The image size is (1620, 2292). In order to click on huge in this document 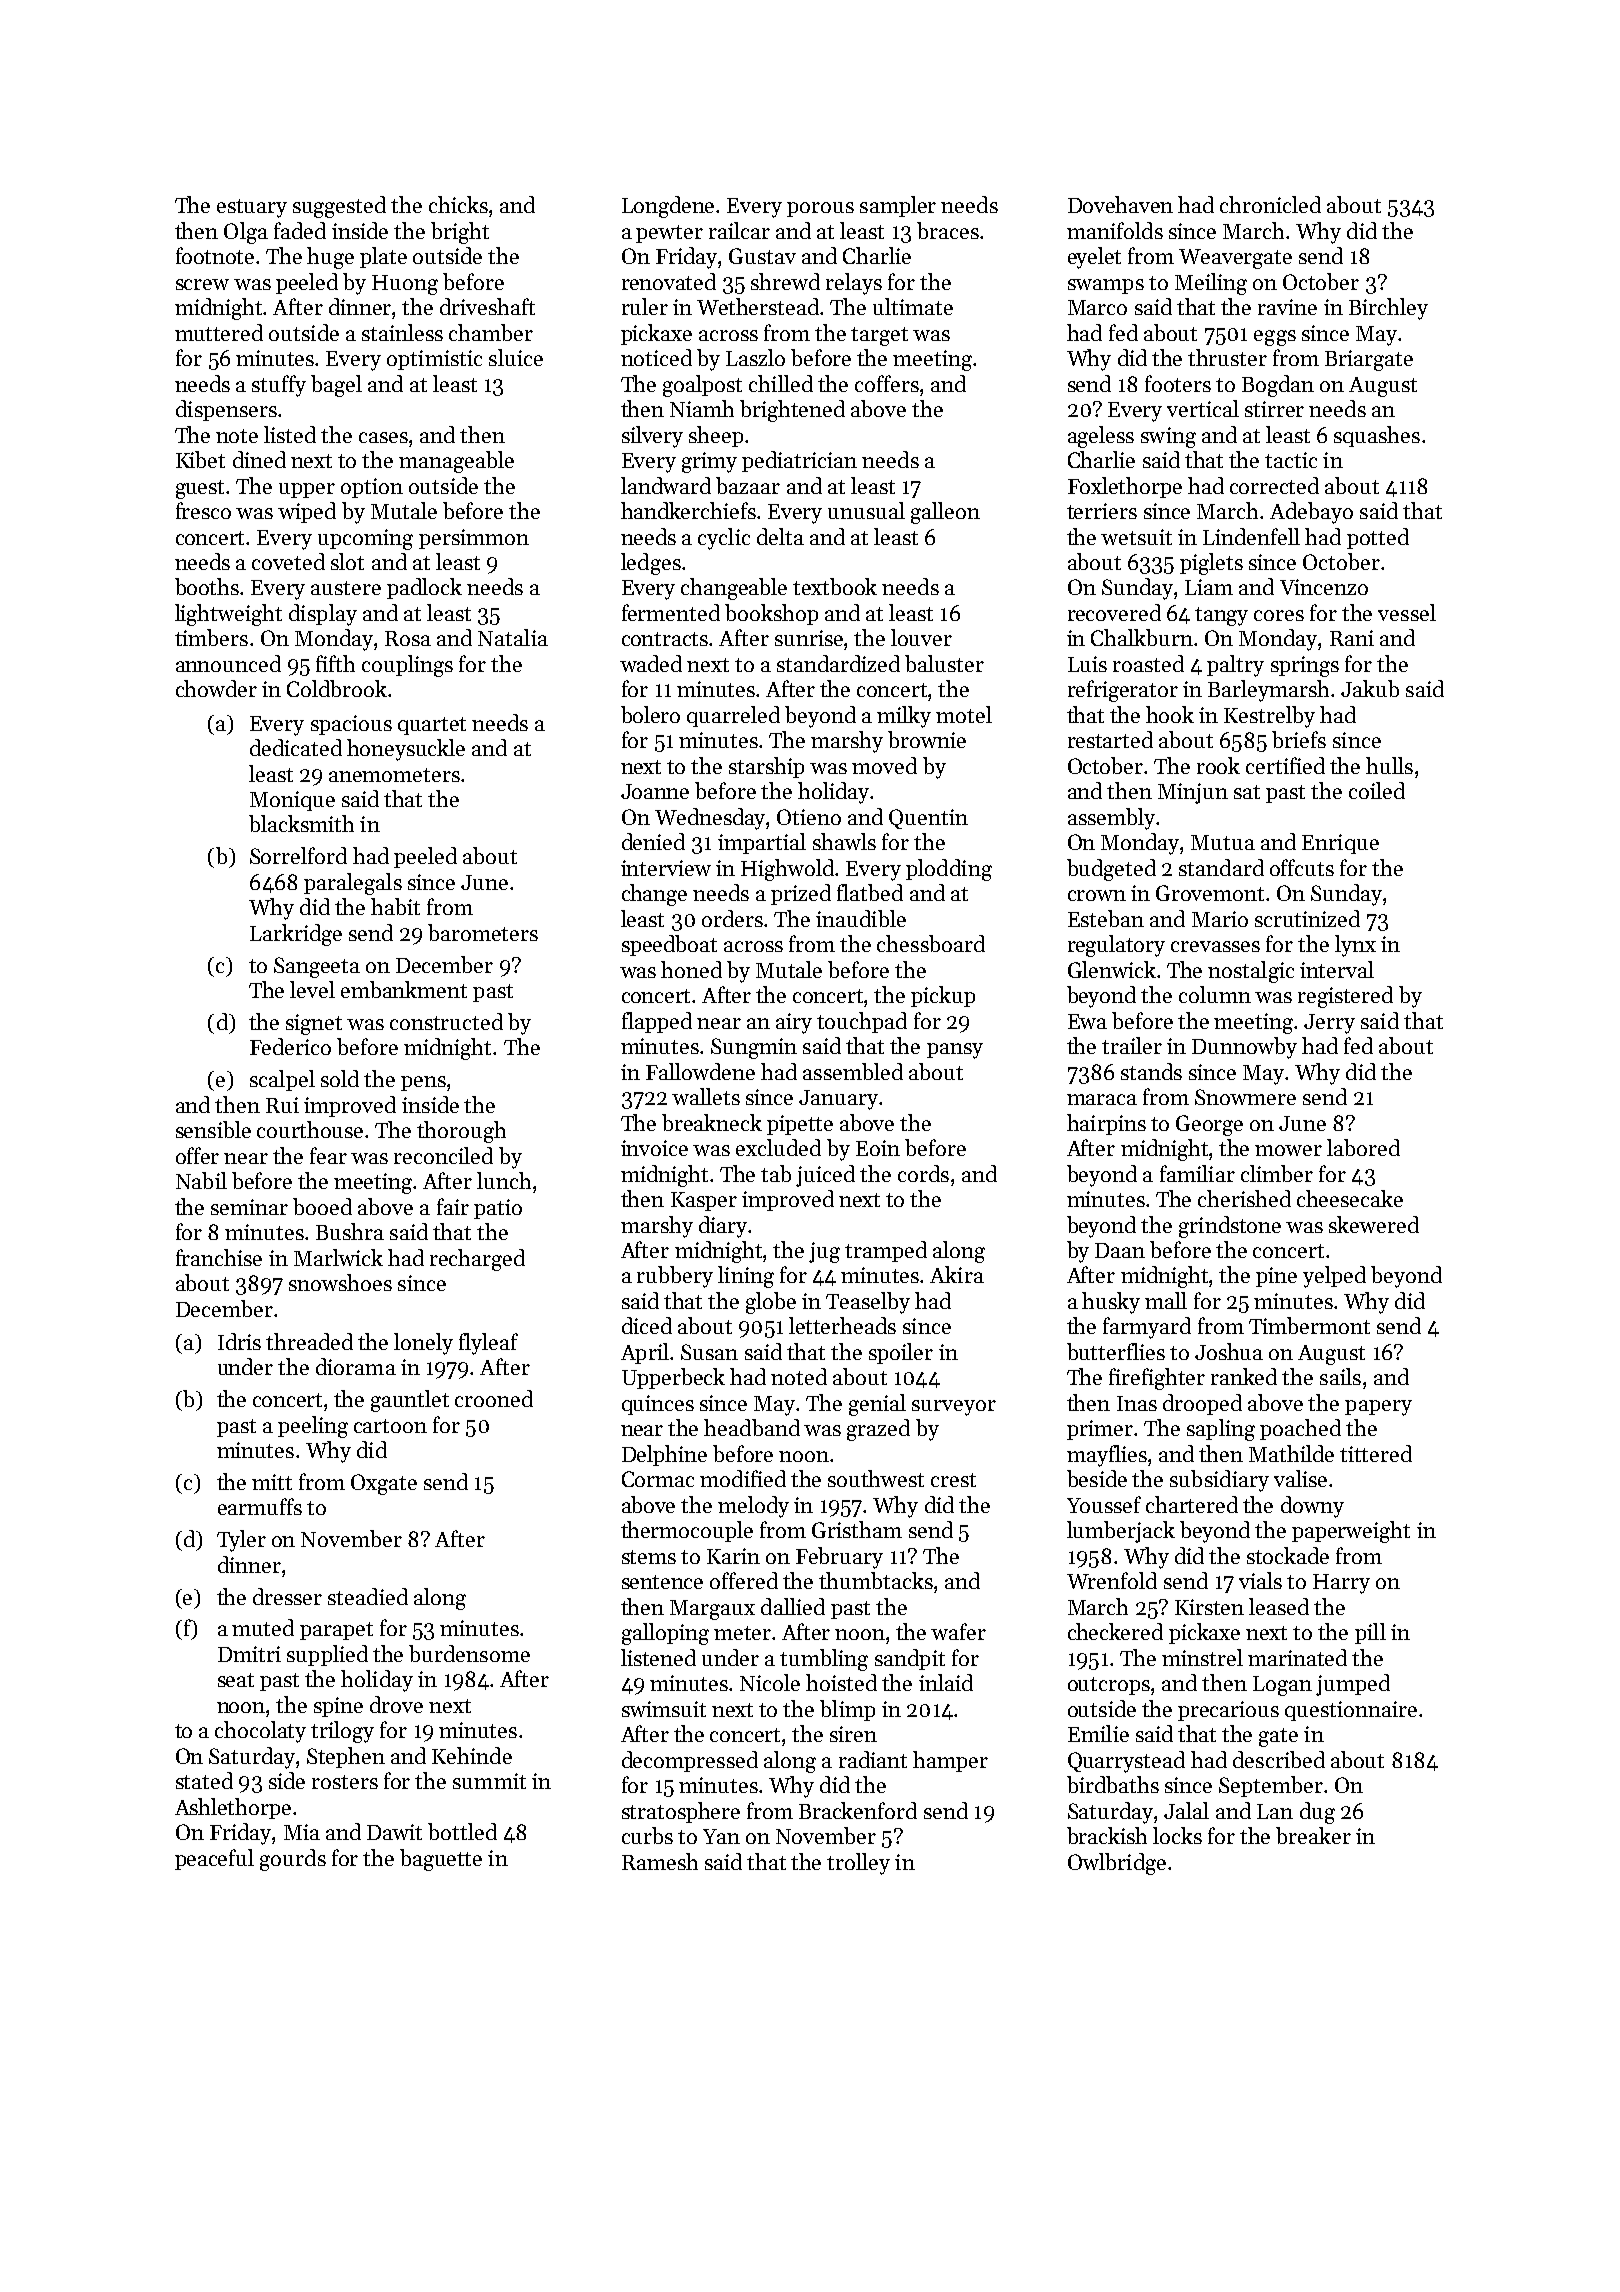, I will do `click(330, 258)`.
